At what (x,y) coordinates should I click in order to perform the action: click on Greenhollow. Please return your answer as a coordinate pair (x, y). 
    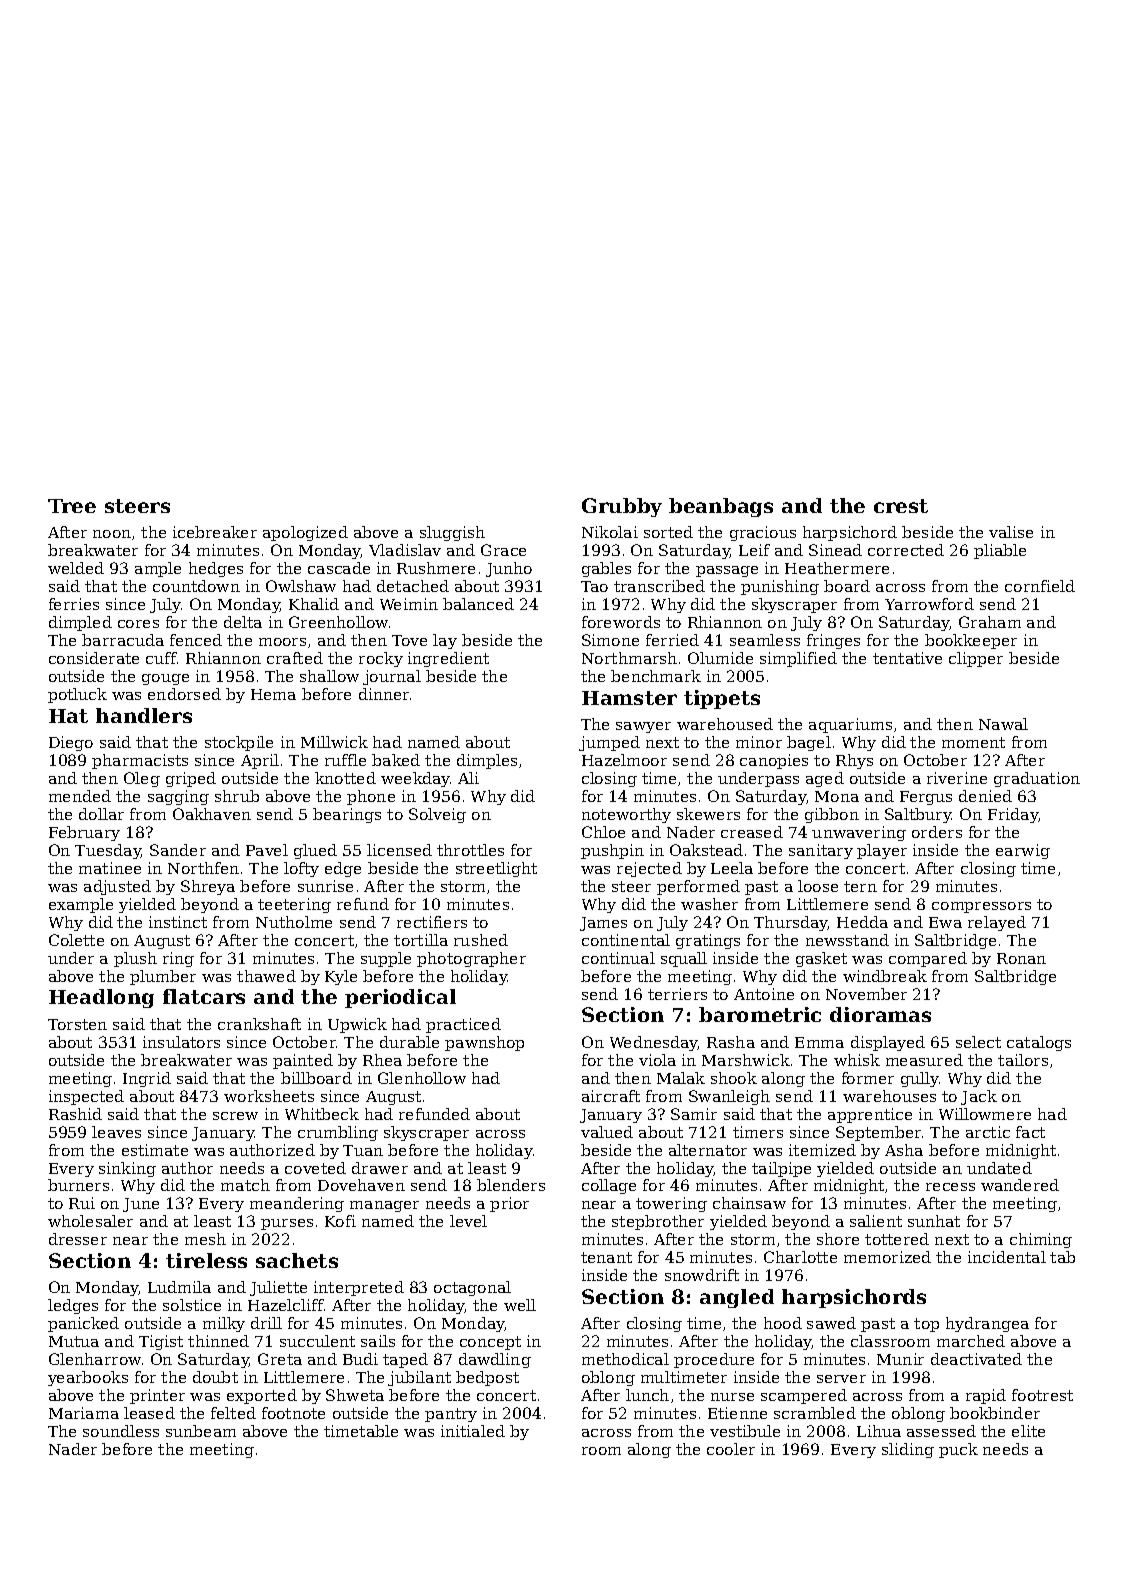
    Looking at the image, I should click on (338, 622).
